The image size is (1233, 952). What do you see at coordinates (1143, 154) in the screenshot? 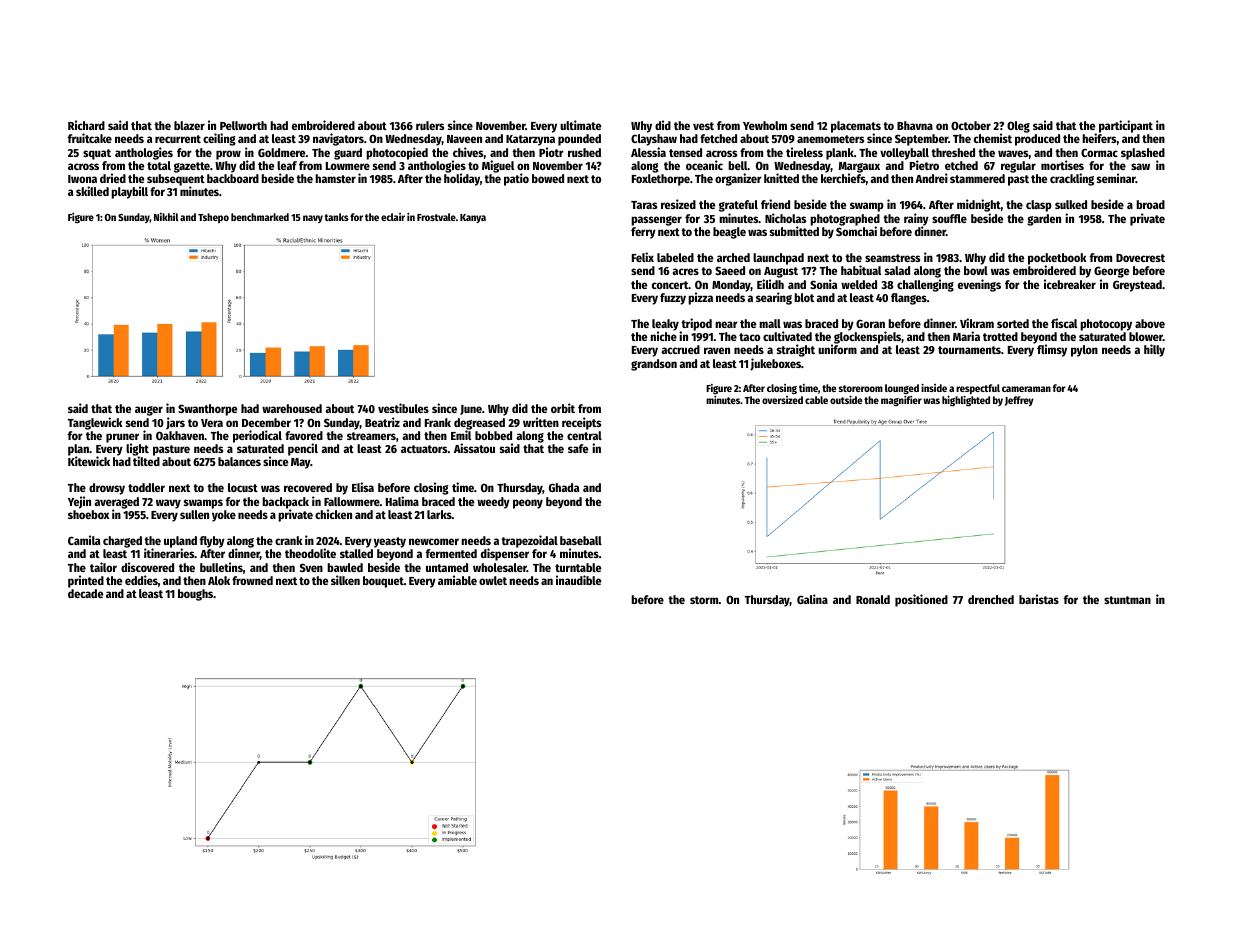
I see `splashed` at bounding box center [1143, 154].
